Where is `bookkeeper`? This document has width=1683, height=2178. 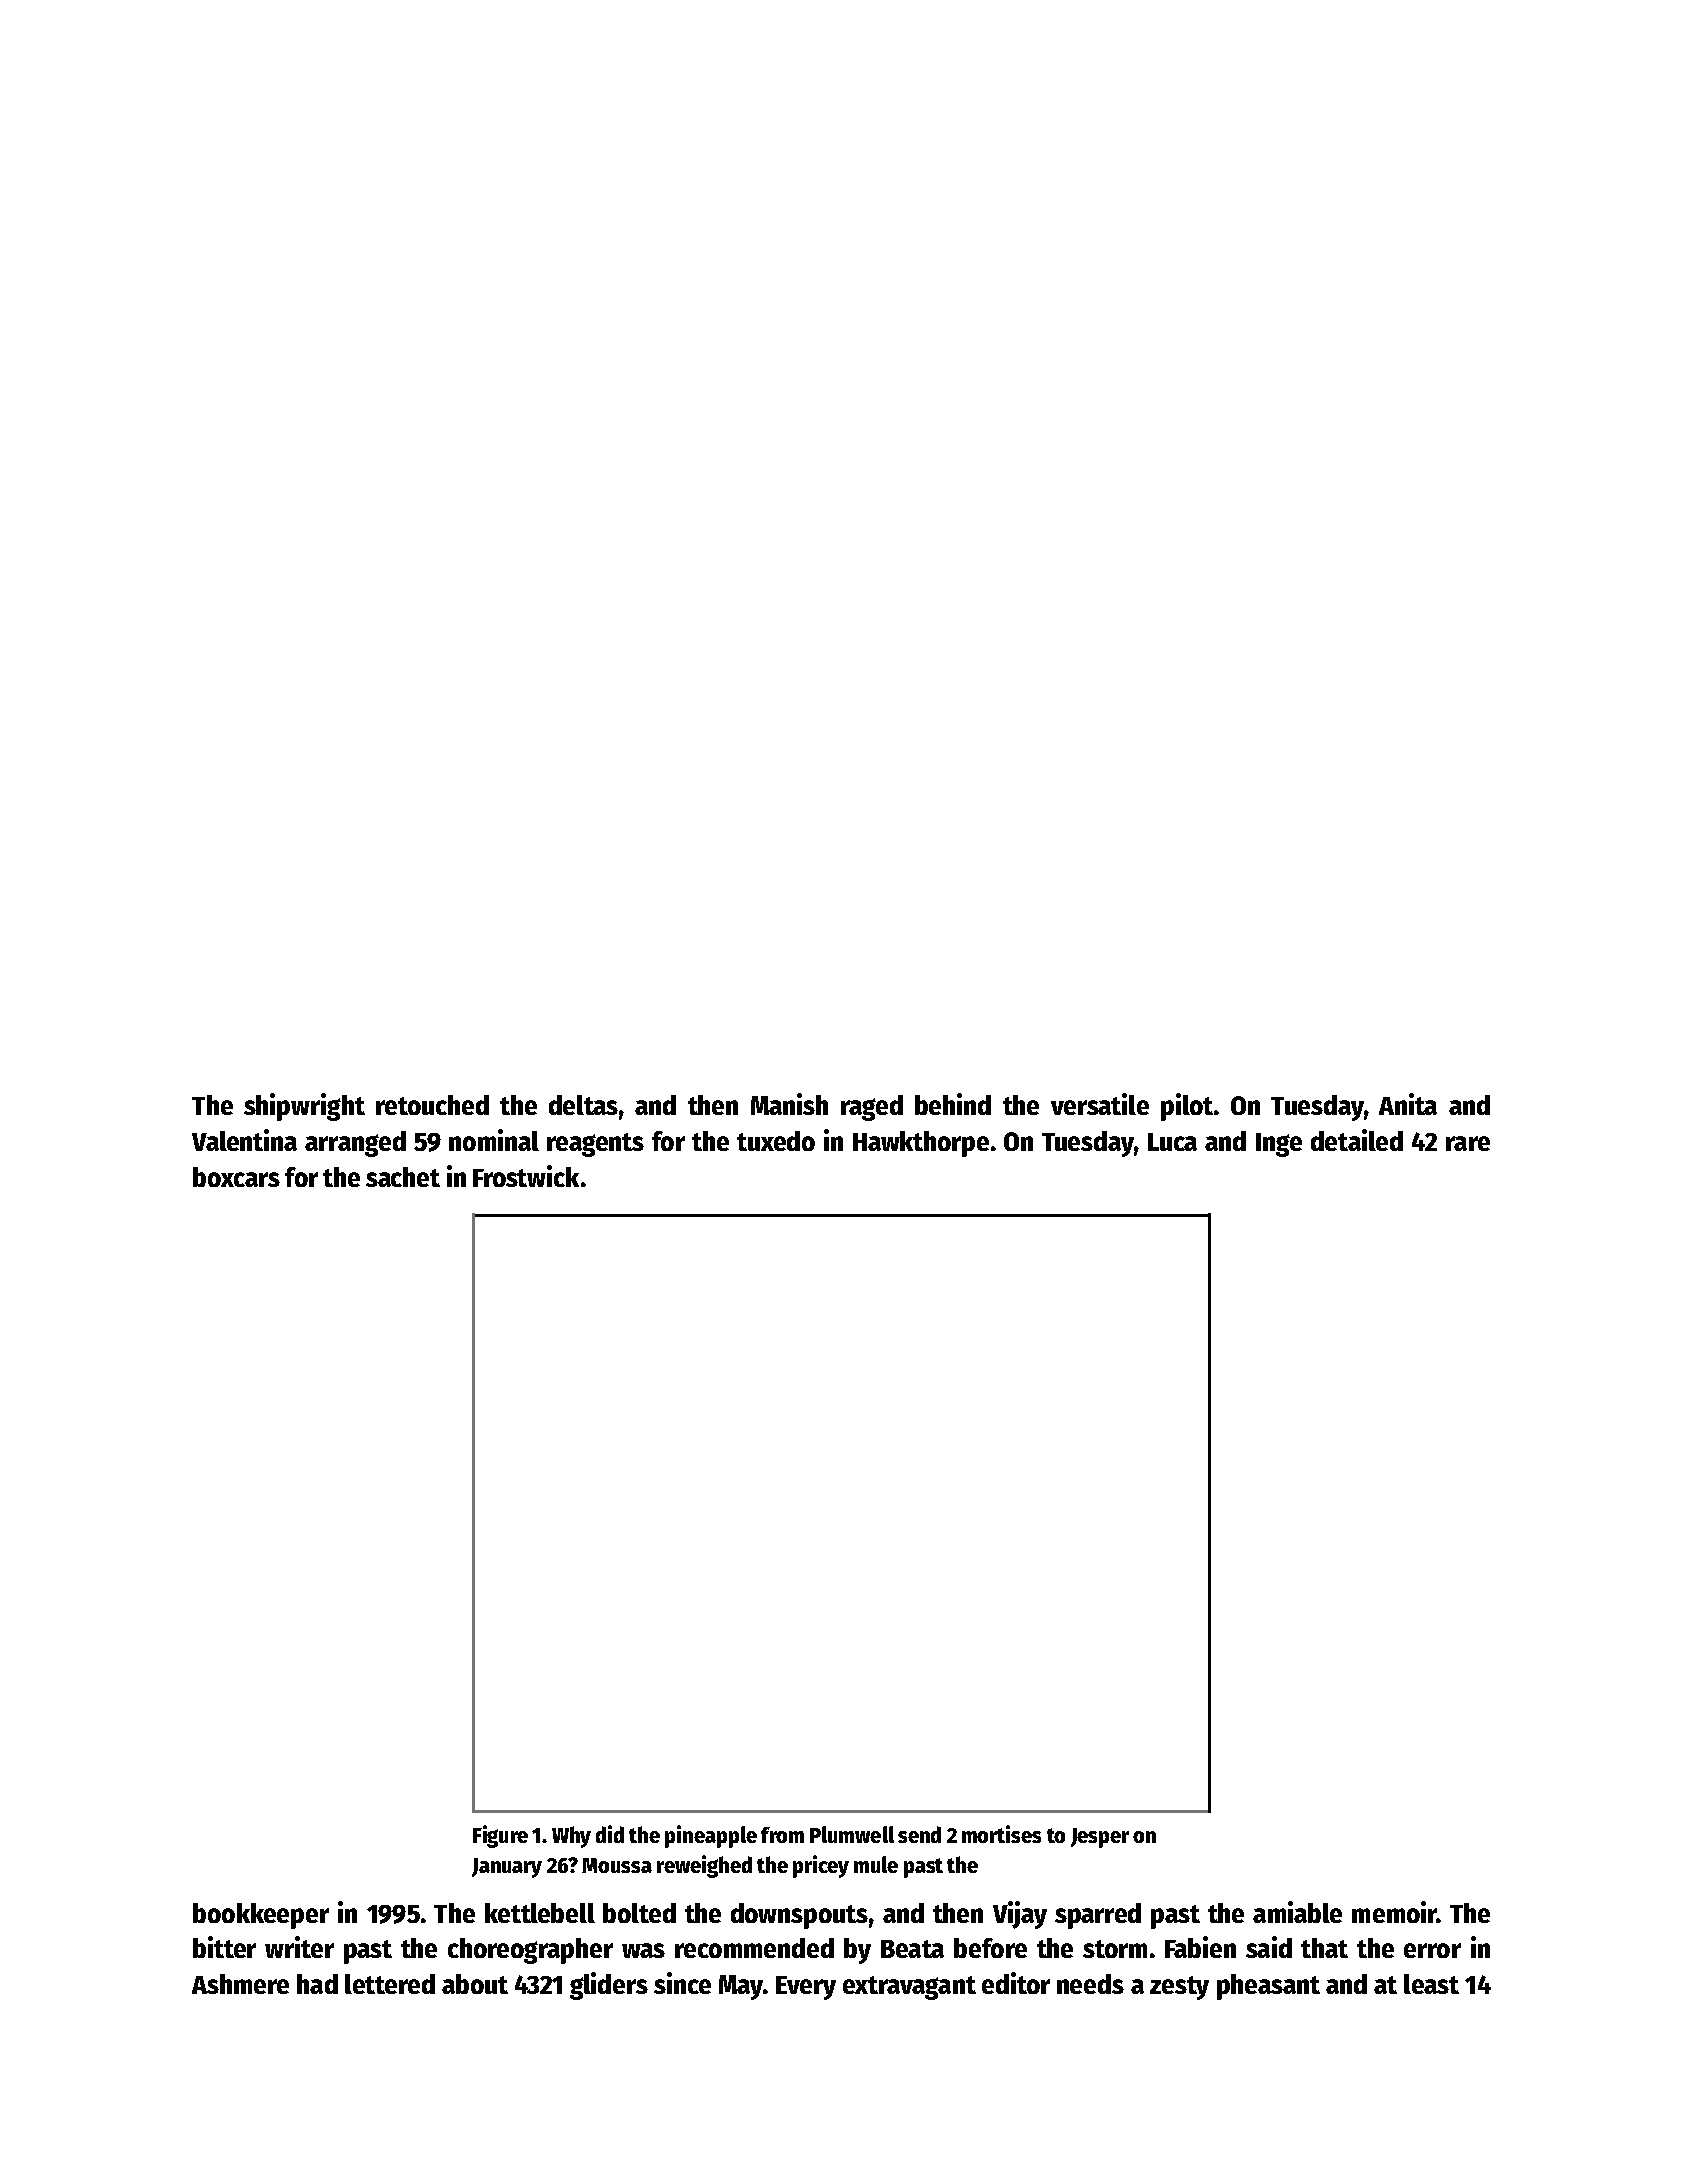
bookkeeper is located at coordinates (261, 1916).
